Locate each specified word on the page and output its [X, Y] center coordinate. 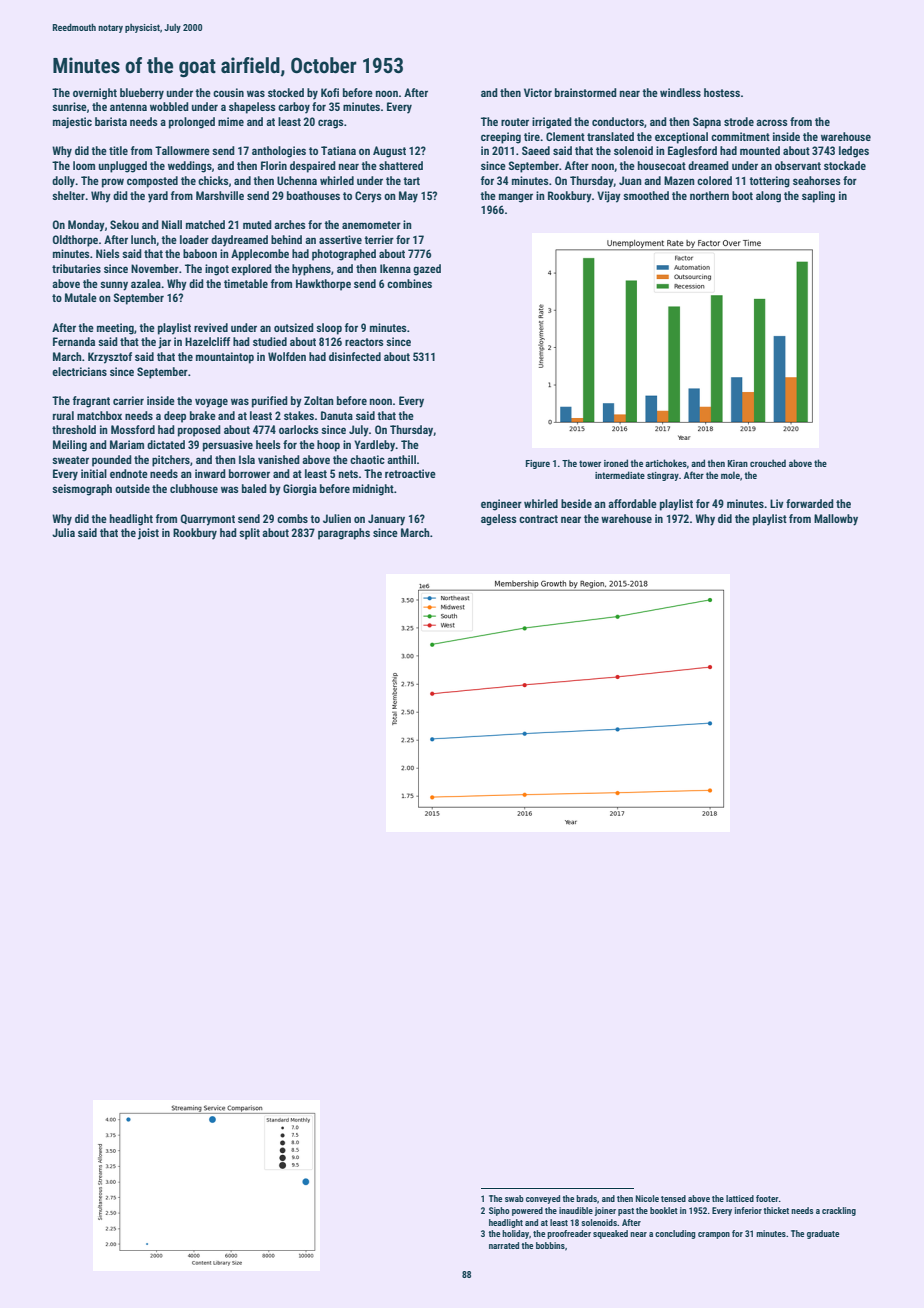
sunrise [69, 106]
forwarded [810, 503]
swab [514, 1198]
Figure [538, 464]
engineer [501, 505]
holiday [515, 1234]
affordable [632, 503]
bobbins [550, 1245]
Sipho [499, 1211]
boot [742, 195]
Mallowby [836, 520]
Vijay [609, 197]
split [249, 534]
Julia [63, 532]
